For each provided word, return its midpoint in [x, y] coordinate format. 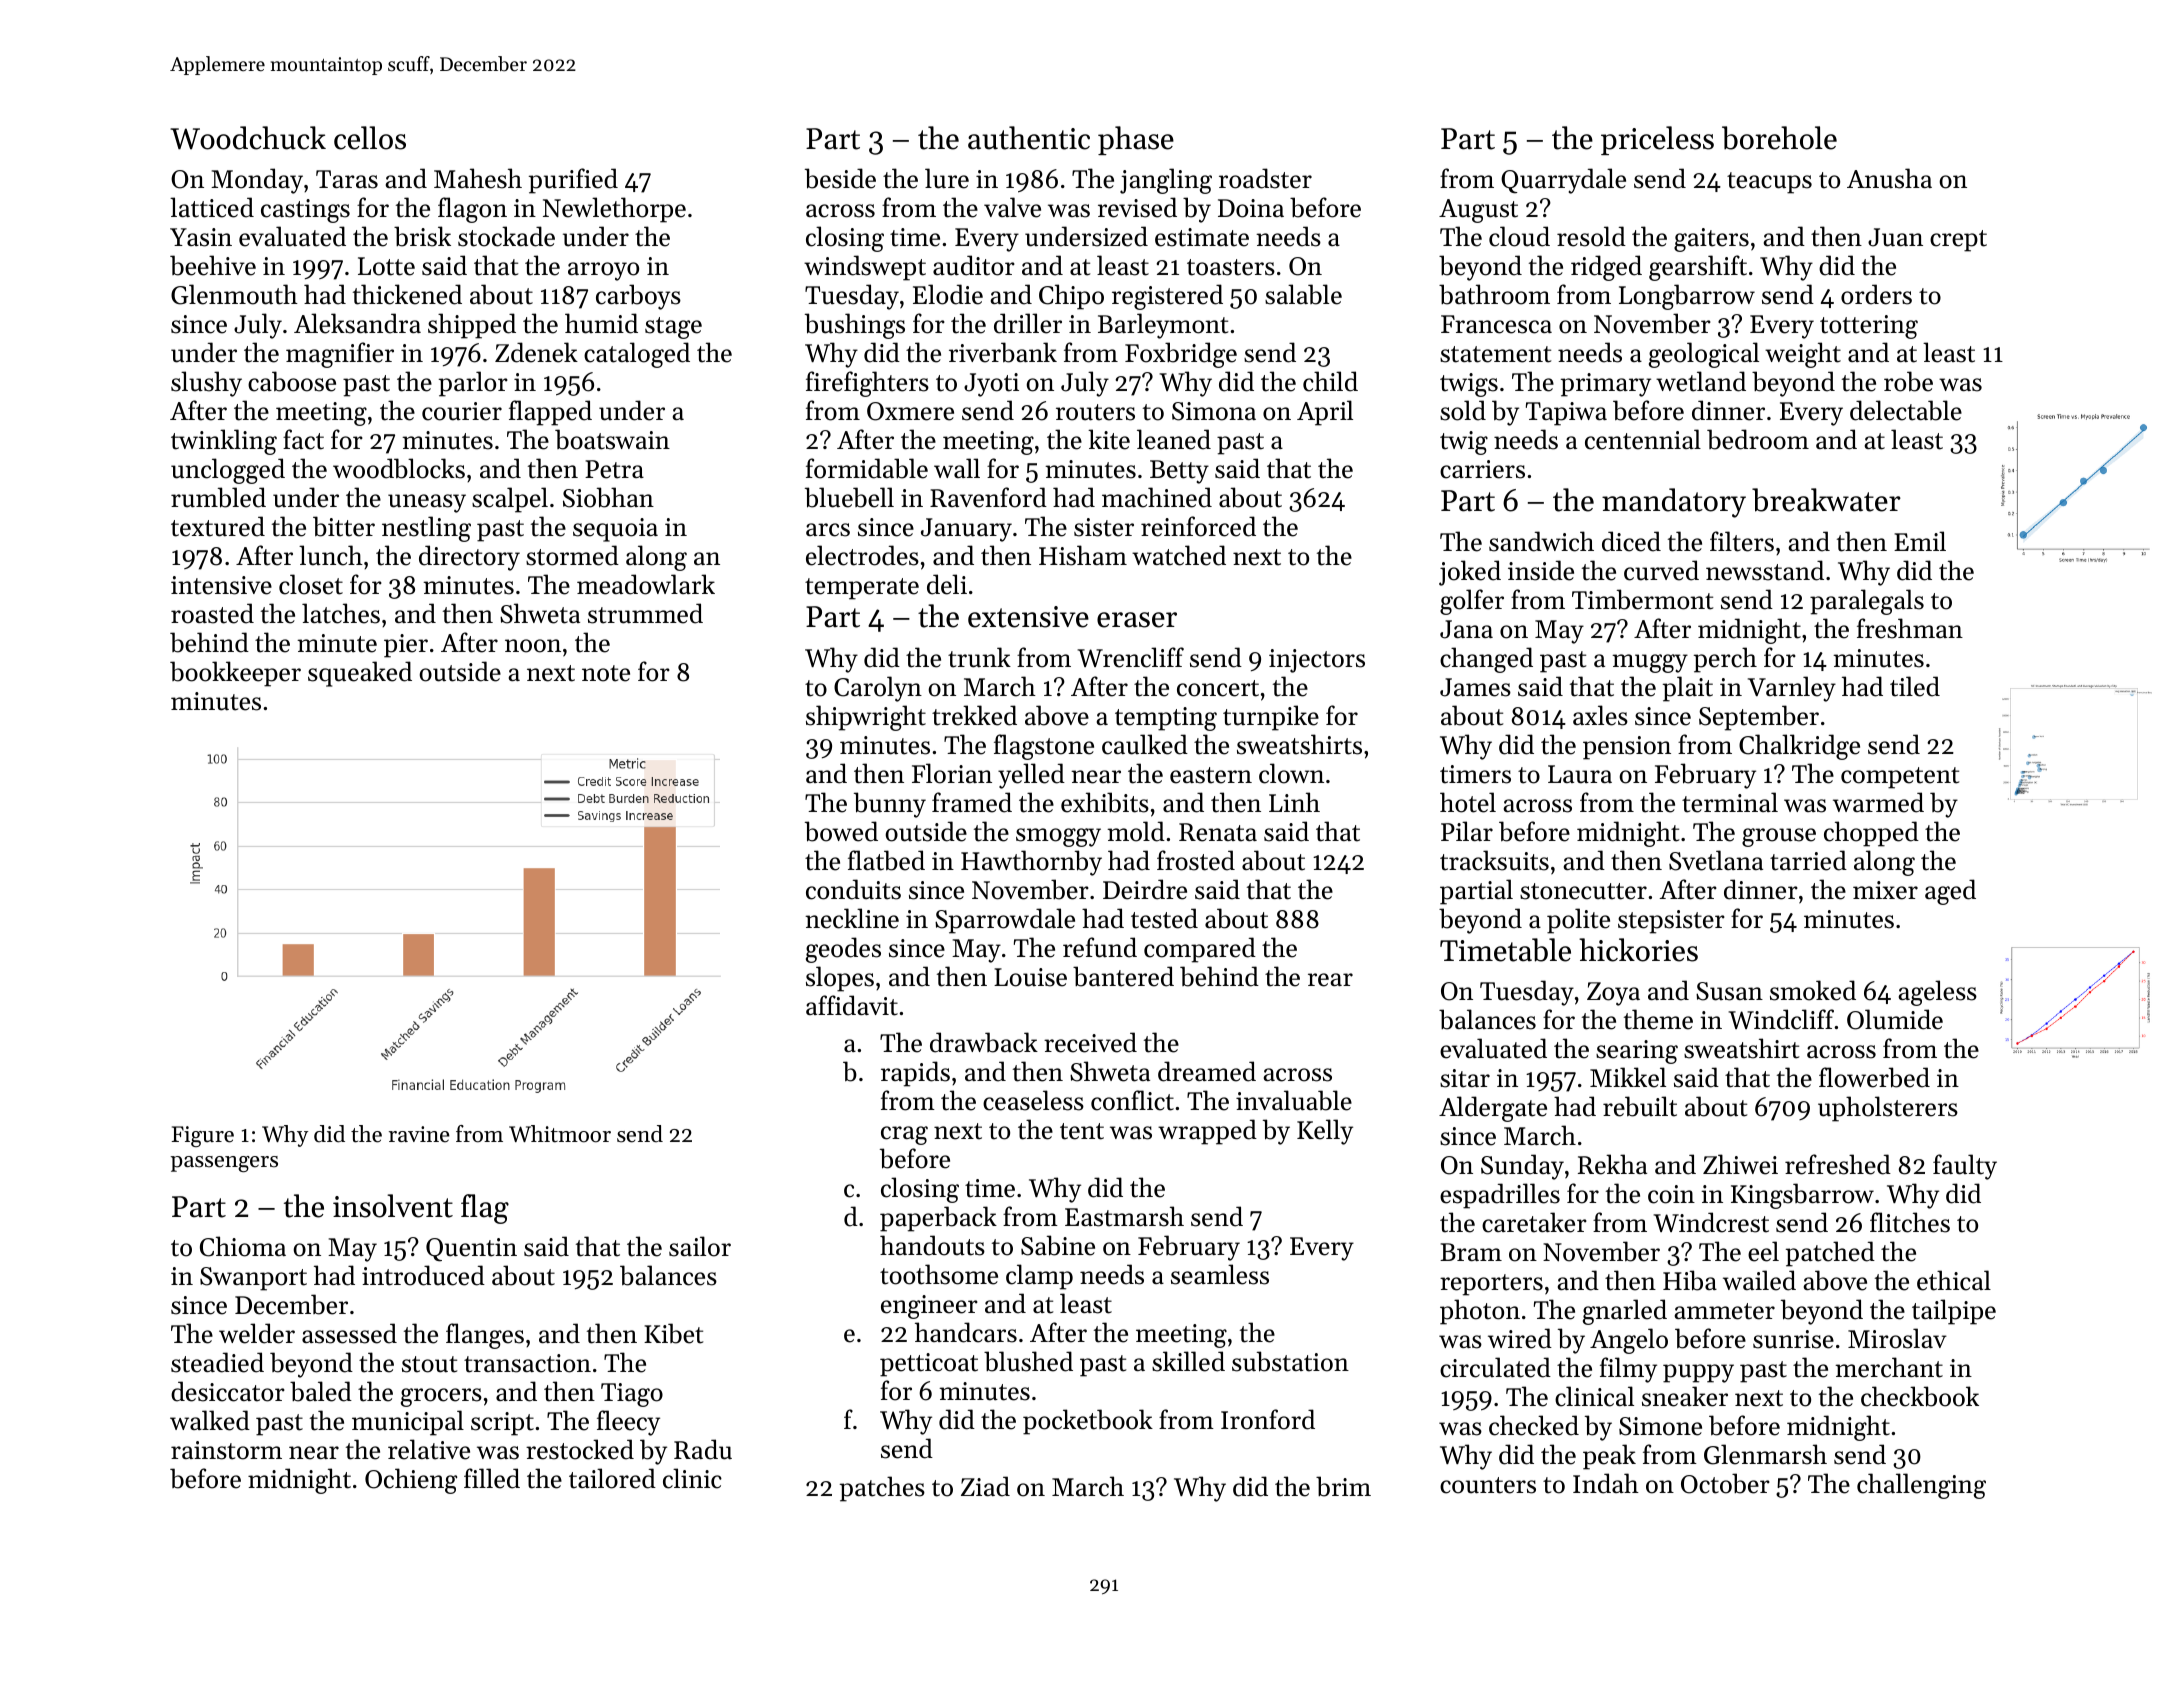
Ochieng [411, 1481]
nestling [426, 529]
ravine [419, 1134]
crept [1958, 241]
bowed [841, 831]
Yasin [201, 237]
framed [972, 802]
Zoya [1613, 994]
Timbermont [1642, 599]
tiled [1915, 686]
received [1090, 1042]
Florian [952, 773]
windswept [865, 268]
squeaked [360, 674]
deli [947, 584]
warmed [1878, 802]
